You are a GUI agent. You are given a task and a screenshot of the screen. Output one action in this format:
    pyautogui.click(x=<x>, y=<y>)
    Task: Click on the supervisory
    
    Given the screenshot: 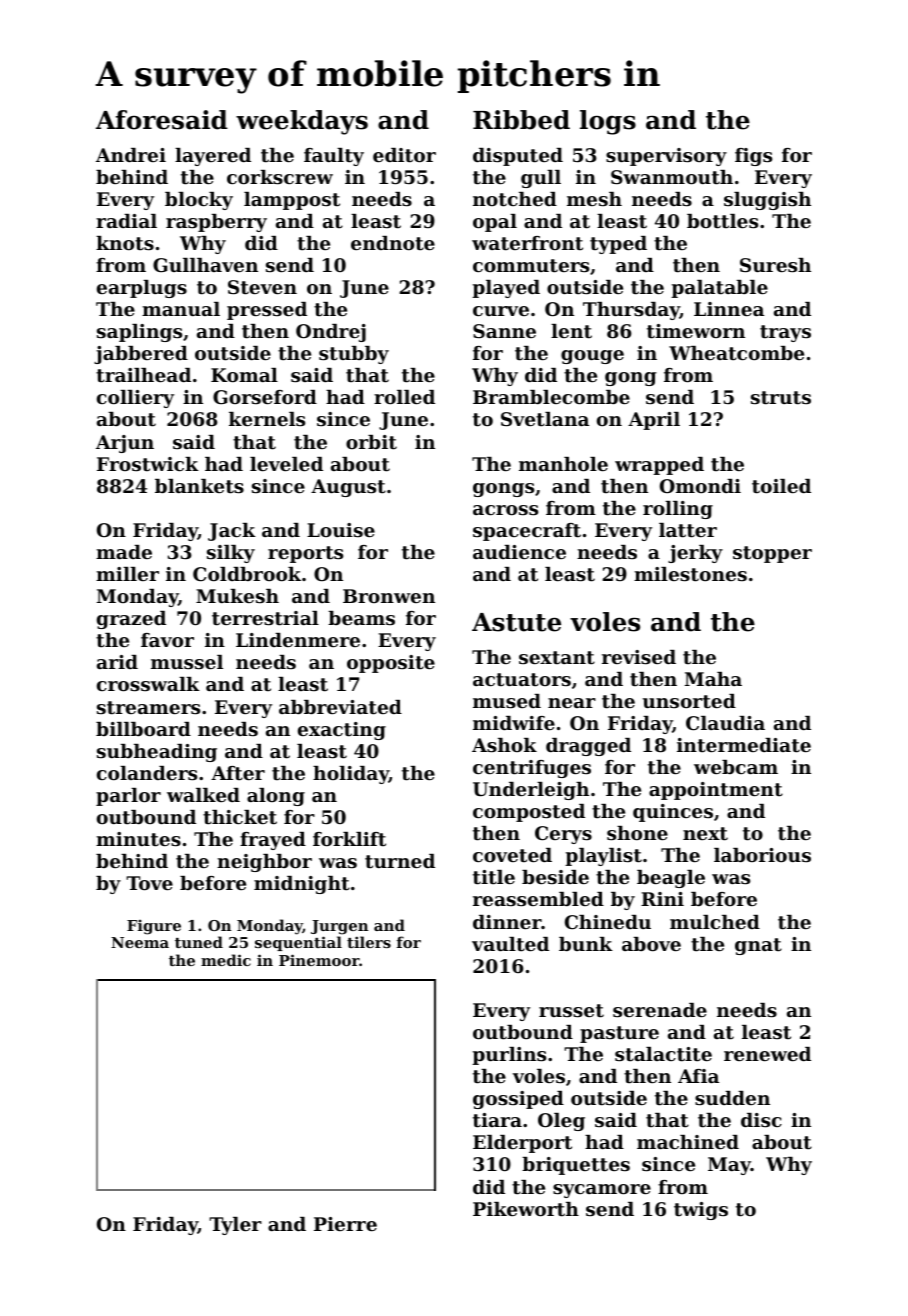 What is the action you would take?
    pyautogui.click(x=666, y=157)
